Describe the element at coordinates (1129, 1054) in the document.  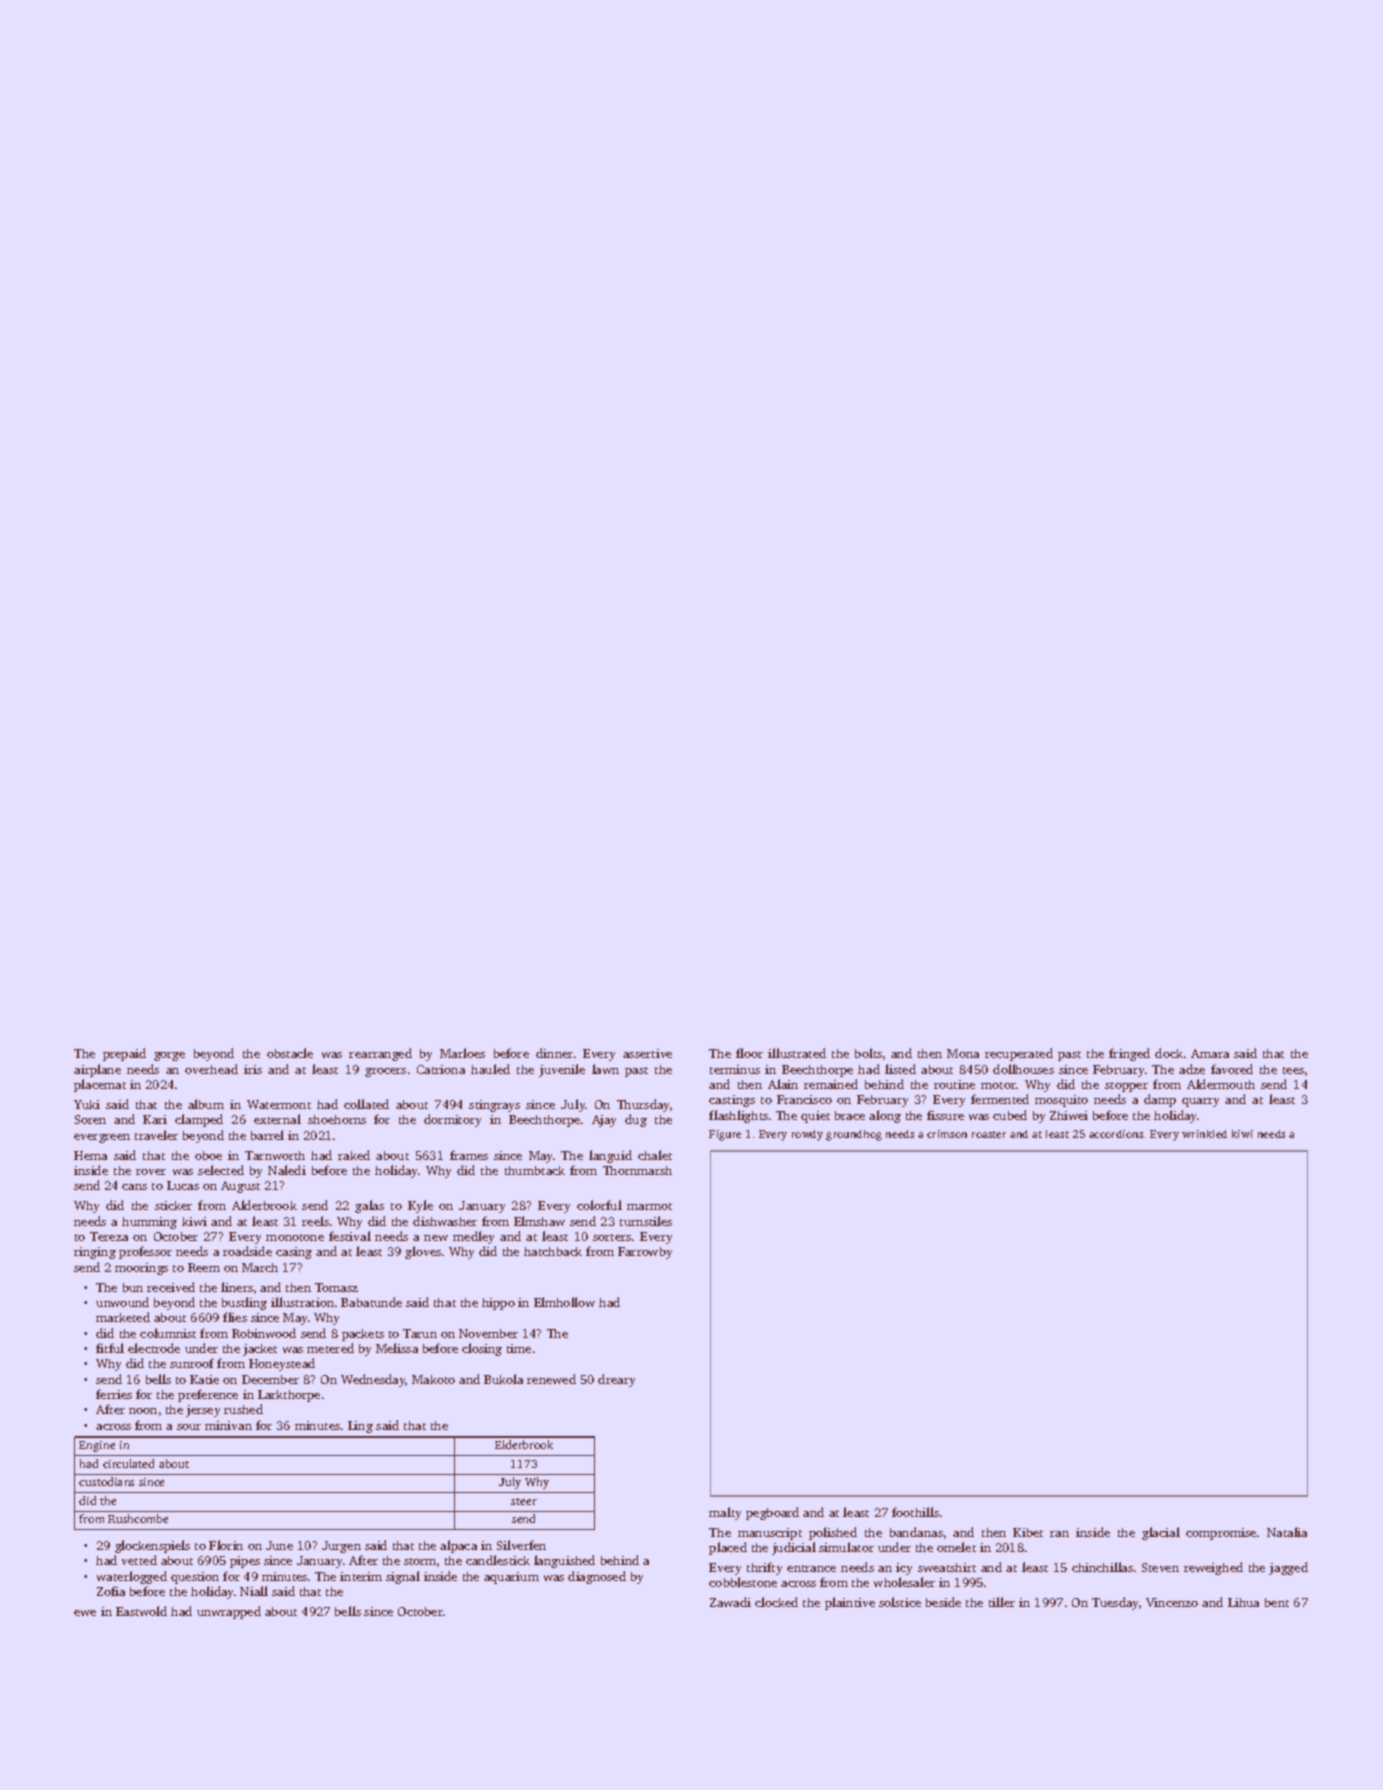
I see `fringed` at that location.
